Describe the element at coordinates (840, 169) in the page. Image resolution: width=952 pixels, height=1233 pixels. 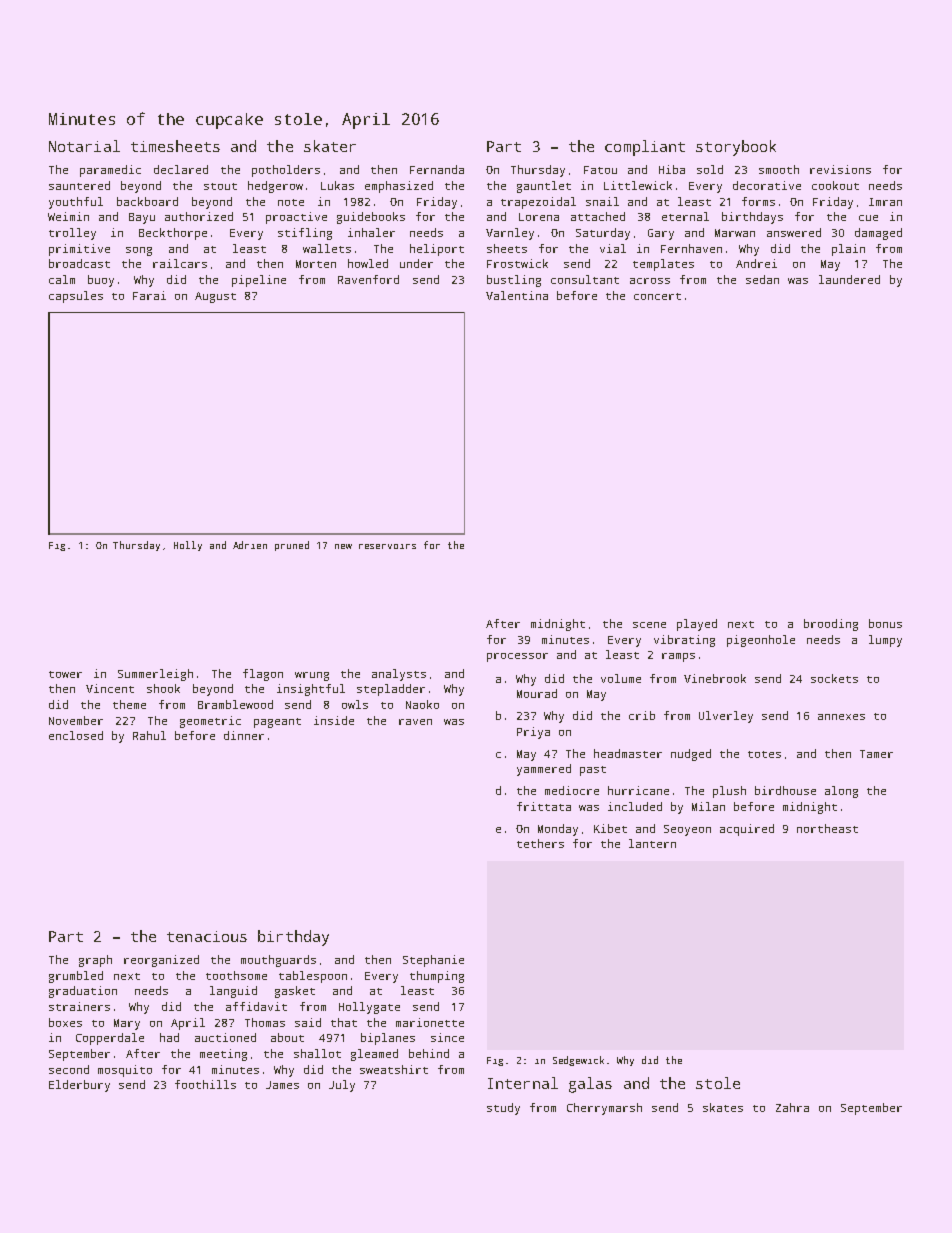
I see `revisions` at that location.
